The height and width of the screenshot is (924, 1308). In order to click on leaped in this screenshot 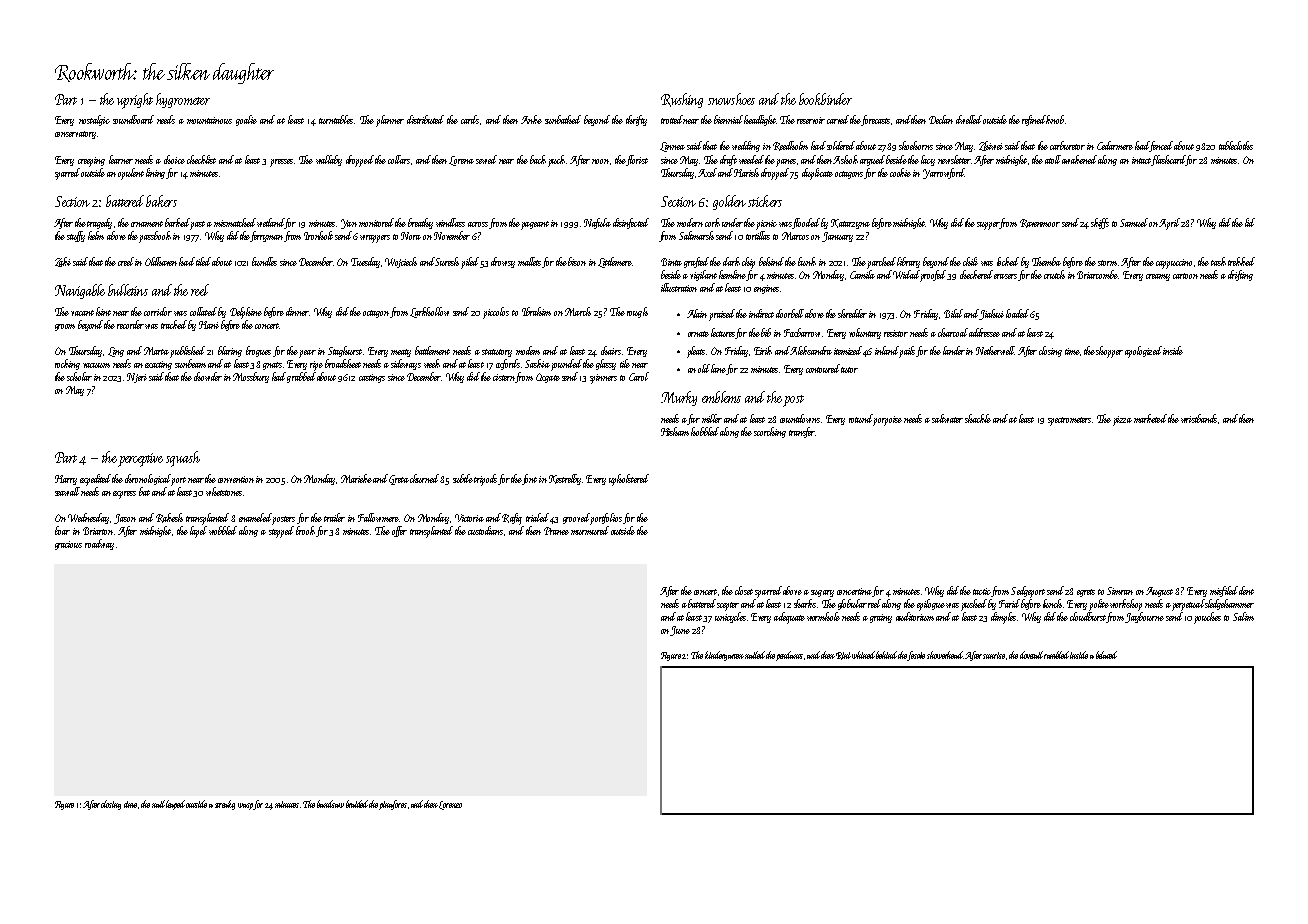, I will do `click(176, 805)`.
